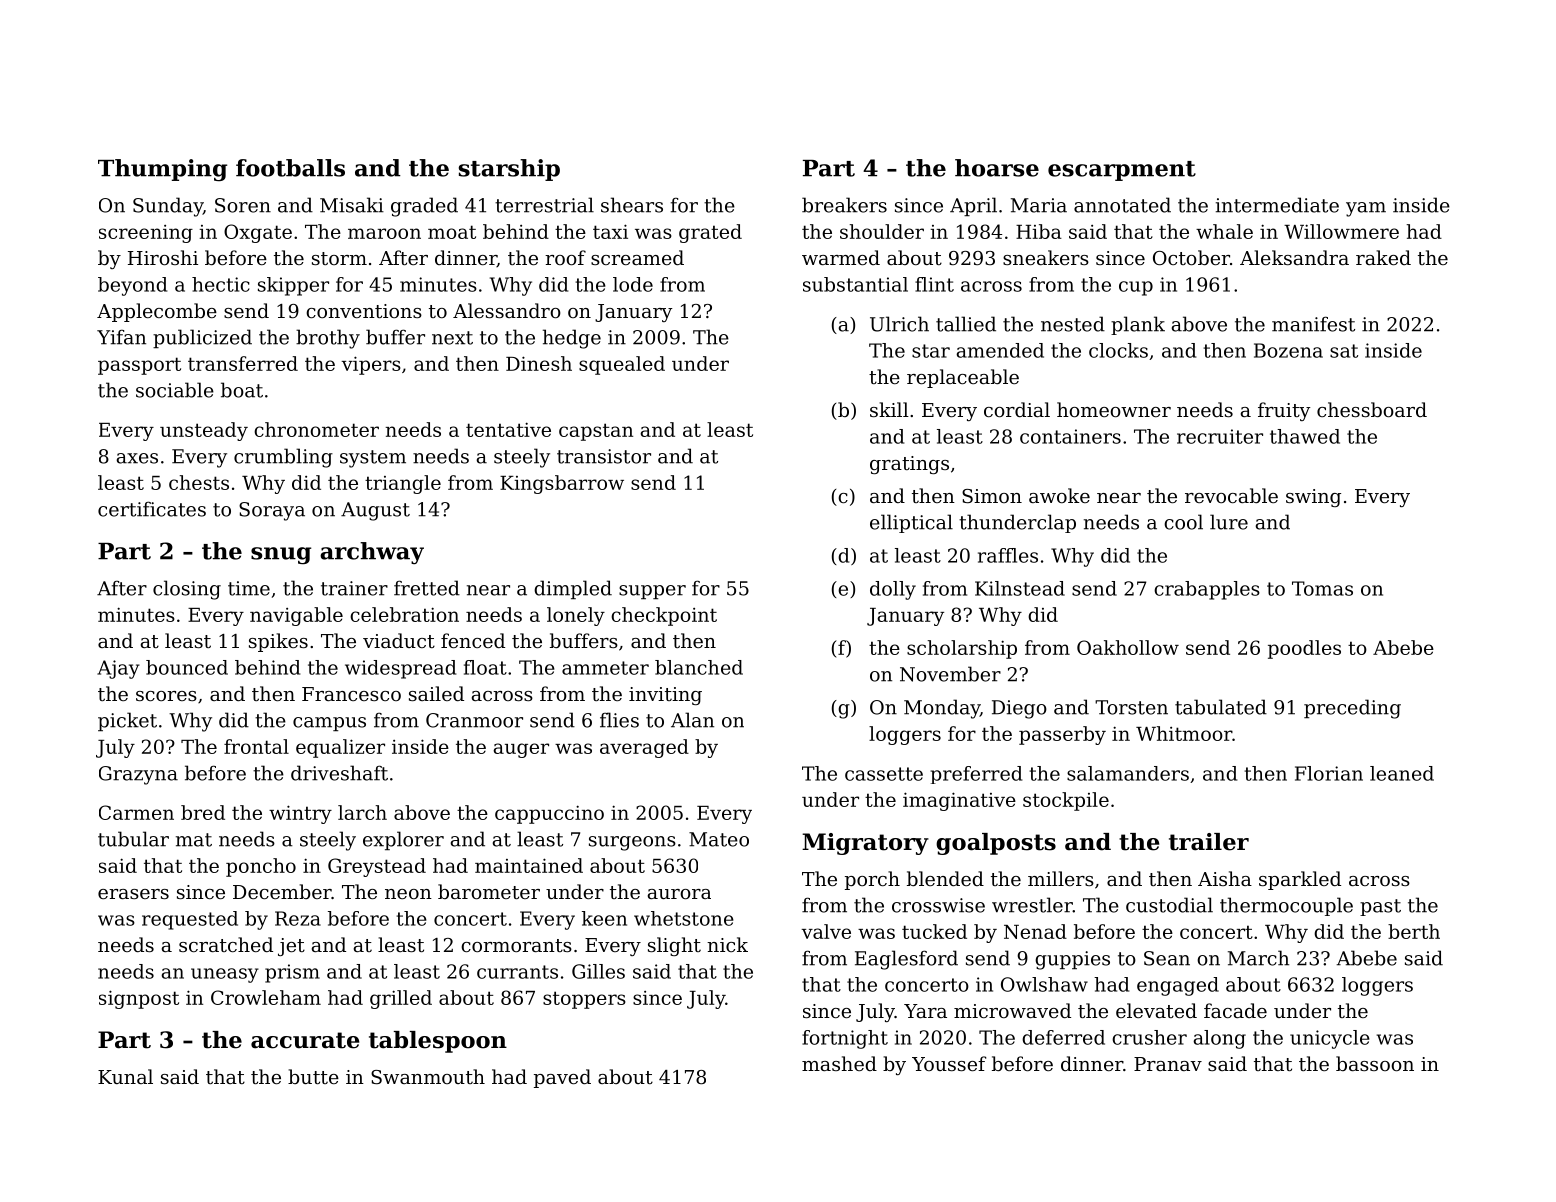 This document has height=1202, width=1556. I want to click on keen, so click(604, 918).
